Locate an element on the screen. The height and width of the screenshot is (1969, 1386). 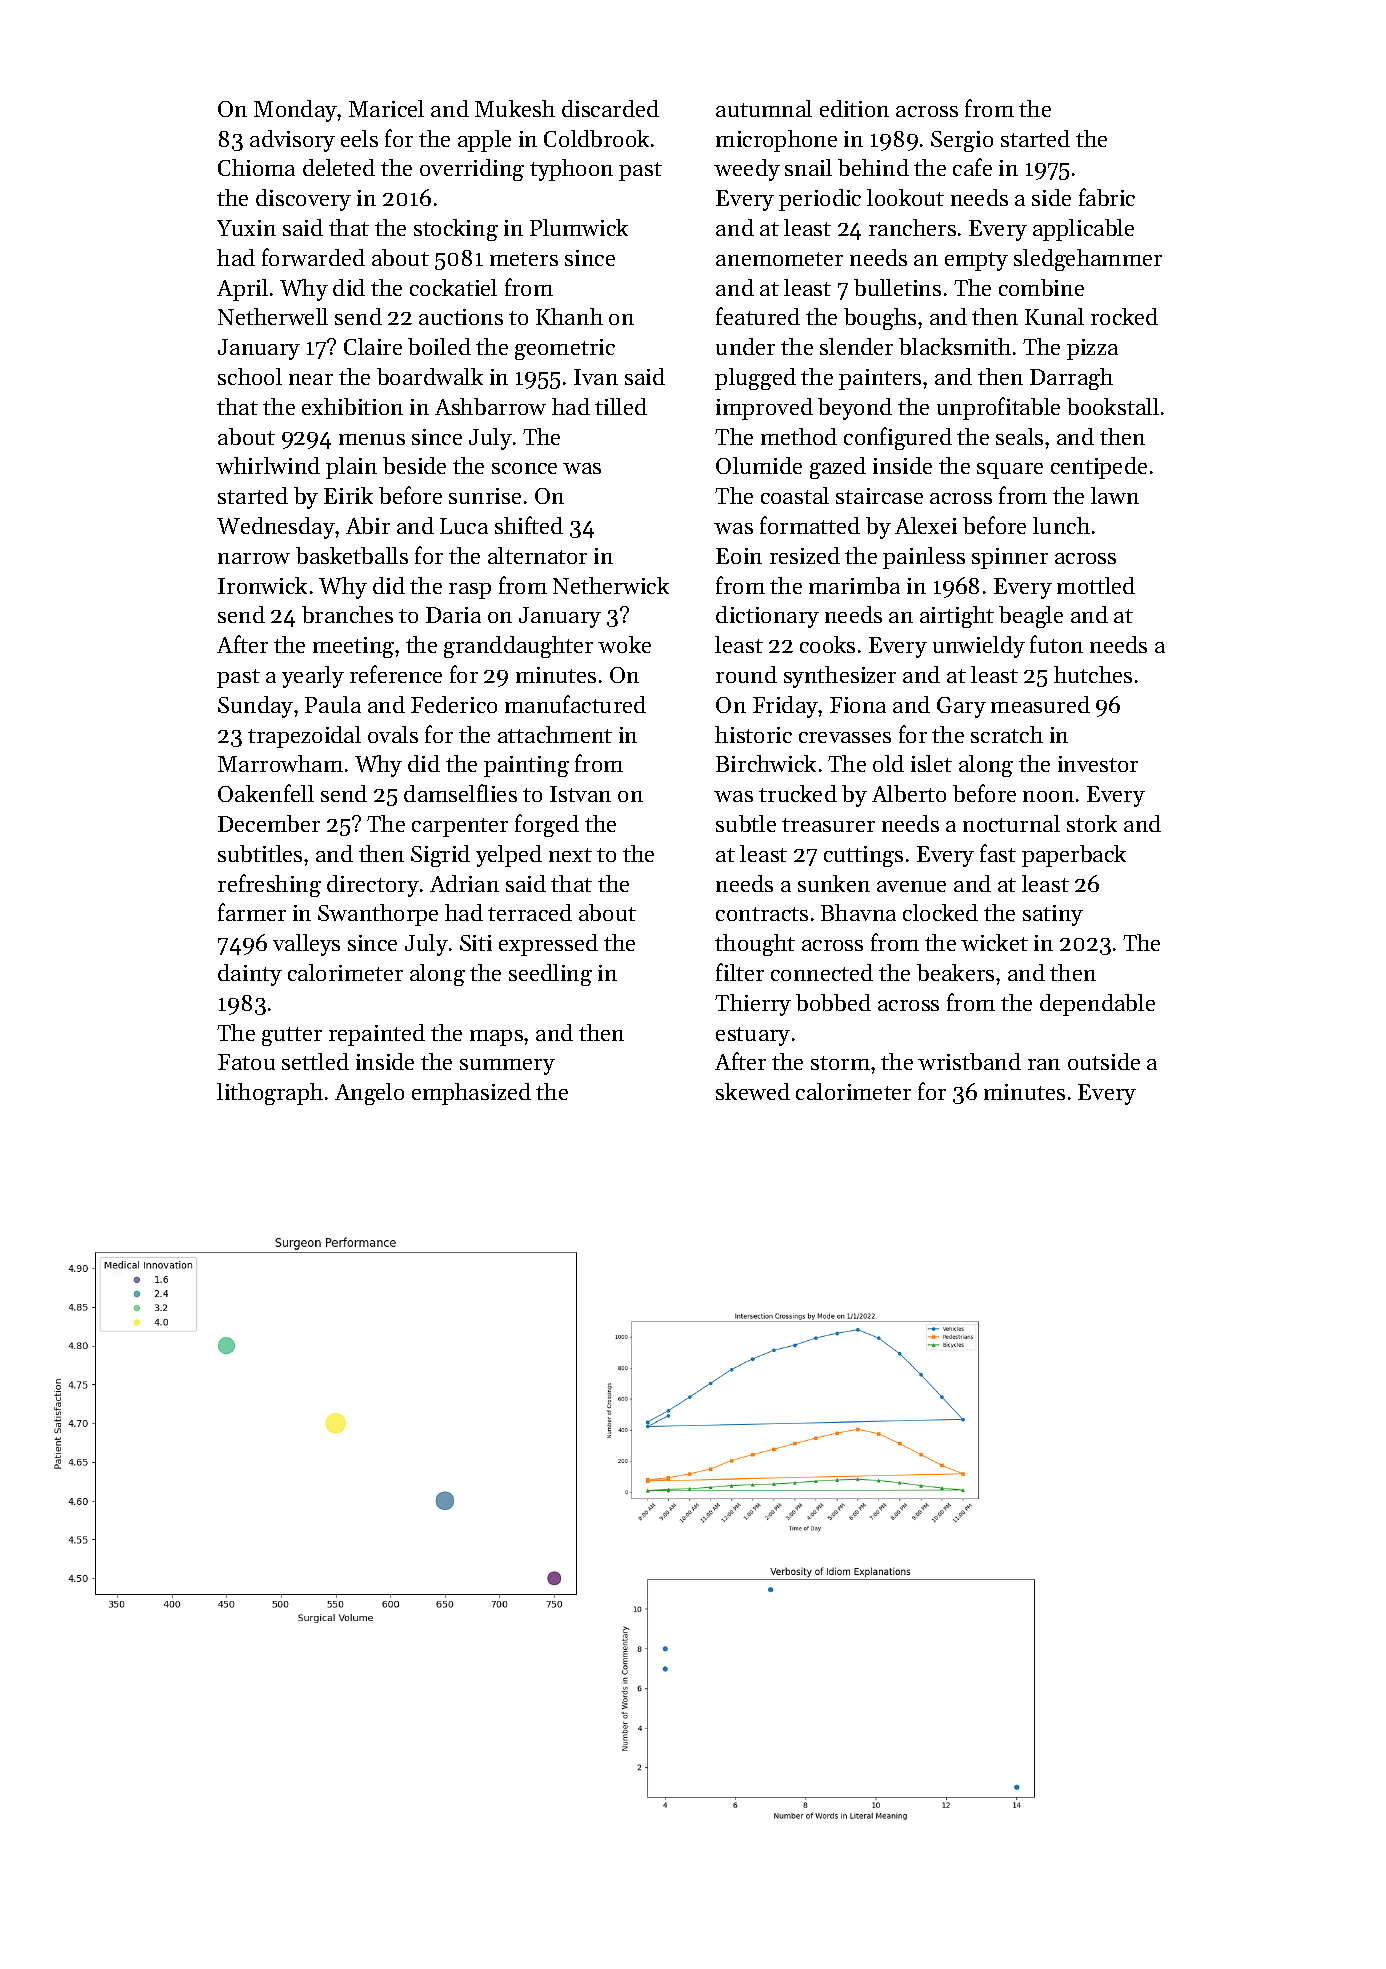
pizza is located at coordinates (1092, 349).
